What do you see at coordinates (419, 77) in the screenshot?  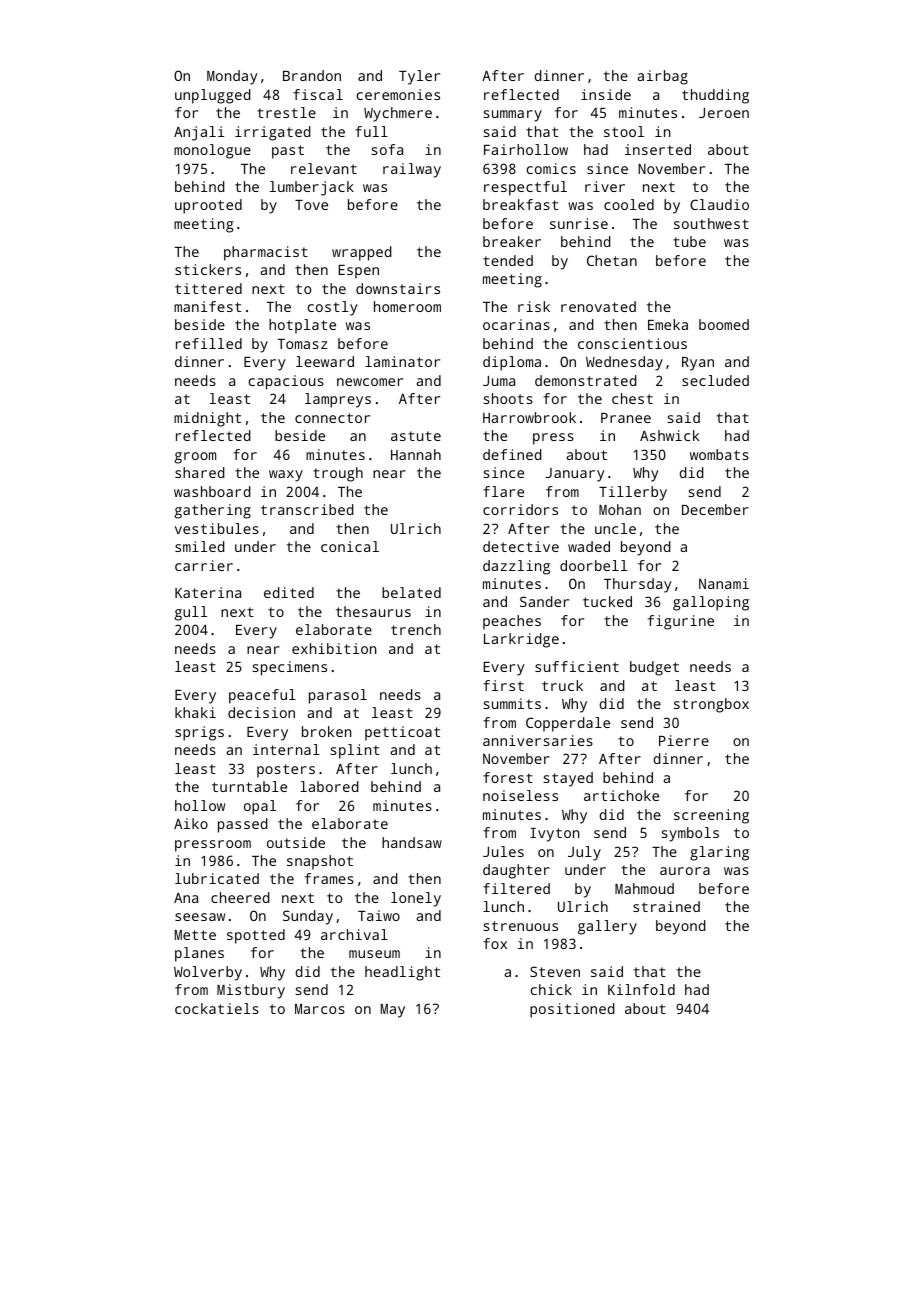 I see `Tyler` at bounding box center [419, 77].
